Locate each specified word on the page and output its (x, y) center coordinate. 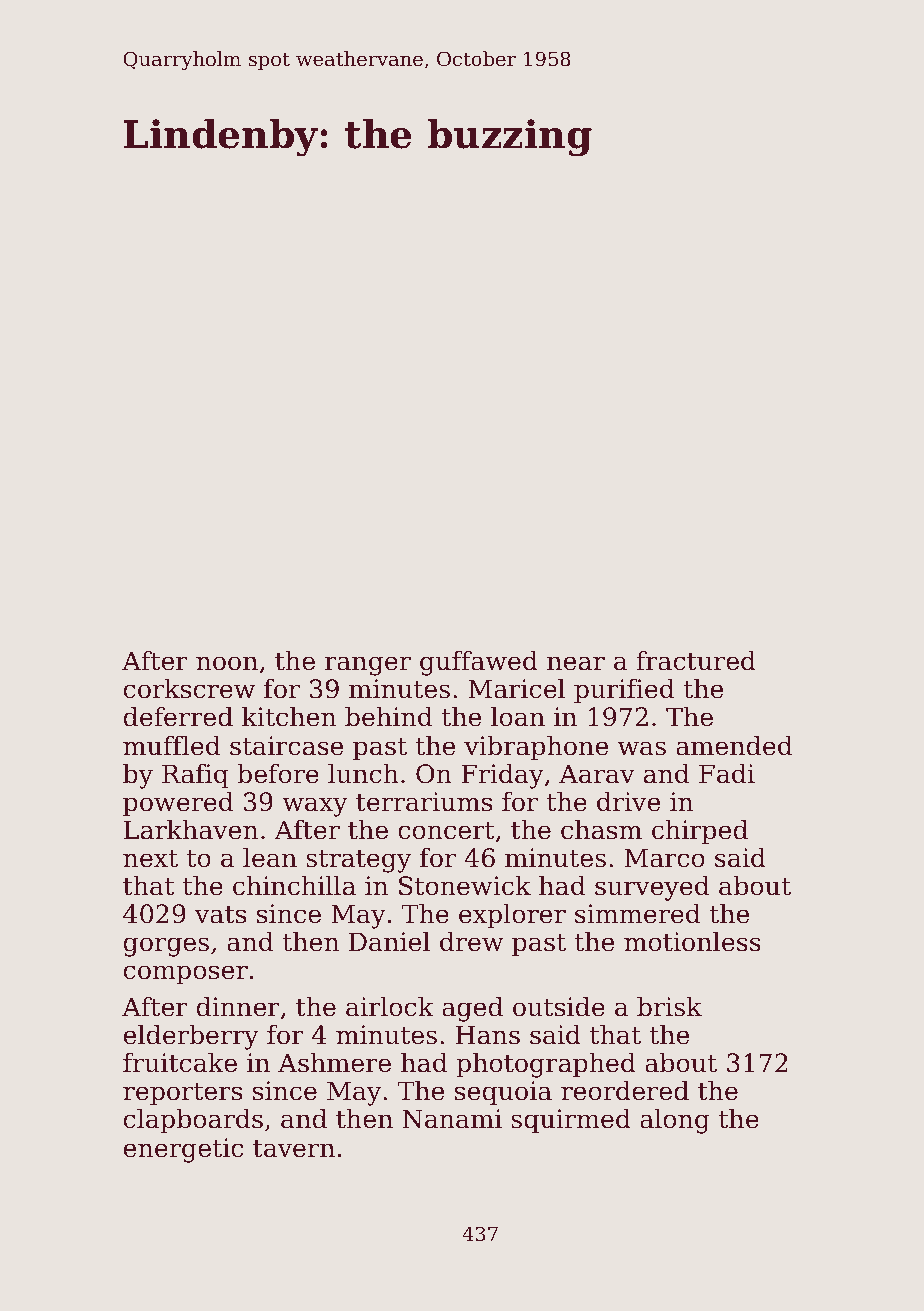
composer (186, 975)
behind (388, 716)
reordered (625, 1090)
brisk (669, 1006)
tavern (294, 1149)
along (675, 1121)
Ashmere (334, 1062)
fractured (696, 660)
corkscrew (189, 688)
